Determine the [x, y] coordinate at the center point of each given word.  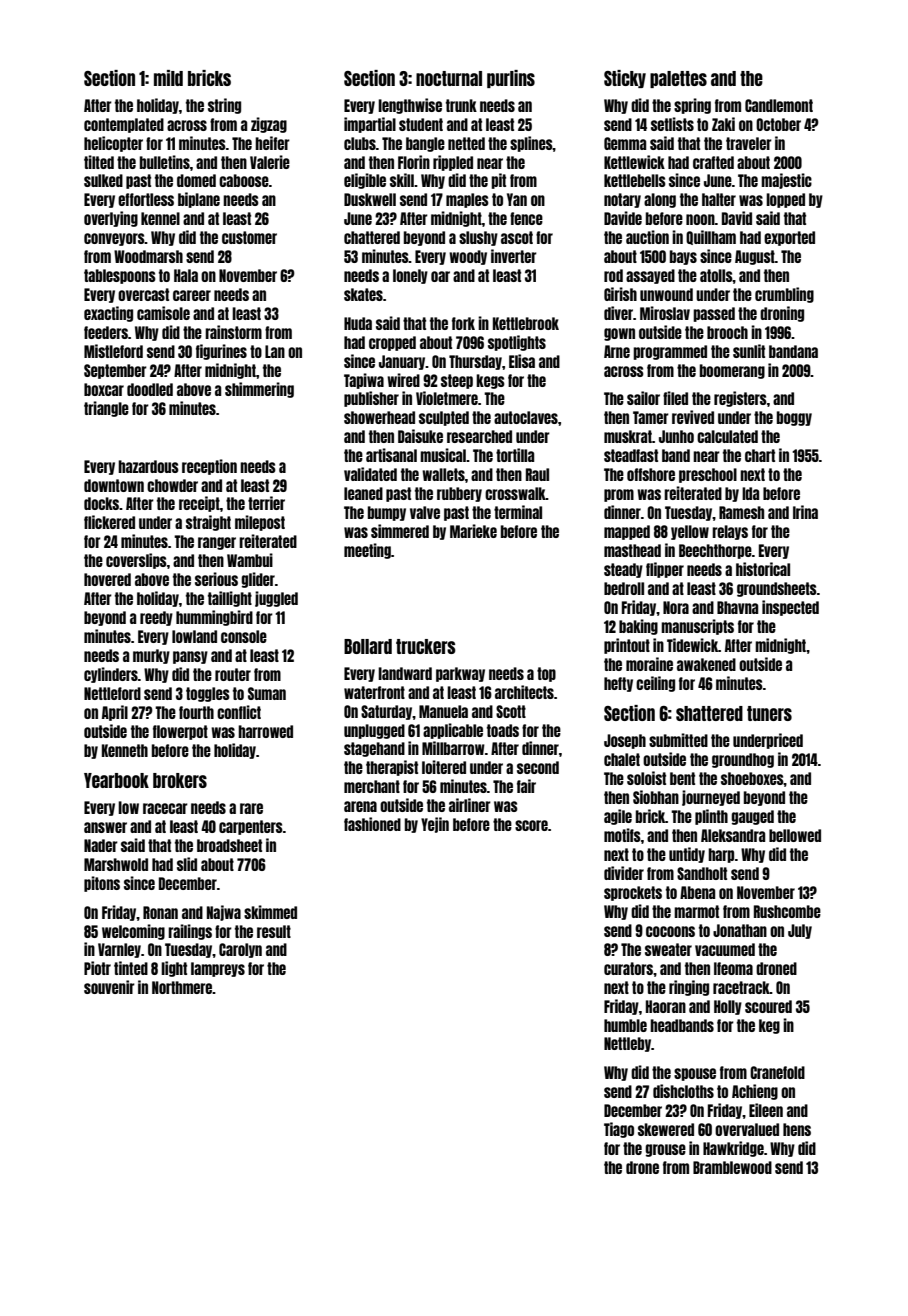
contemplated [124, 125]
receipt [199, 504]
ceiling [655, 684]
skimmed [270, 912]
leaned [363, 493]
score [531, 825]
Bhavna [737, 607]
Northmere [182, 987]
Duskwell [370, 199]
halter [719, 199]
